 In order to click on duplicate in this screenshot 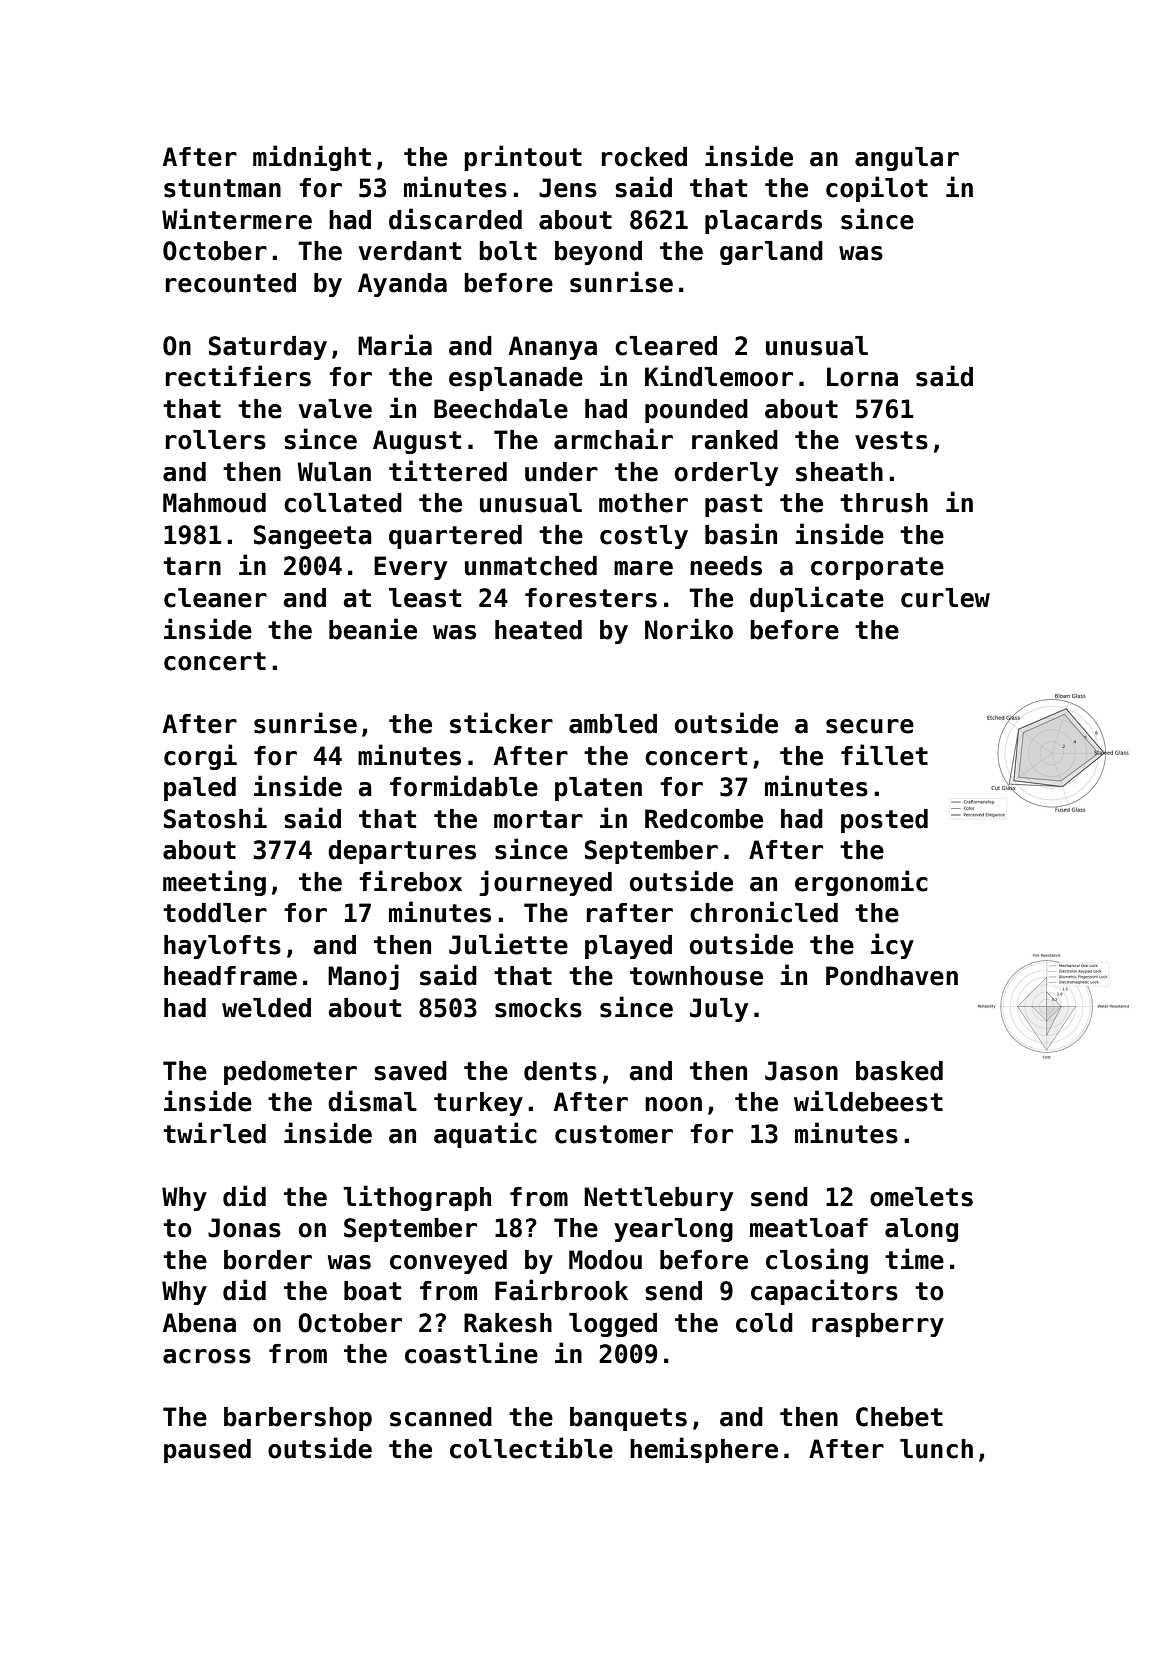, I will do `click(817, 599)`.
